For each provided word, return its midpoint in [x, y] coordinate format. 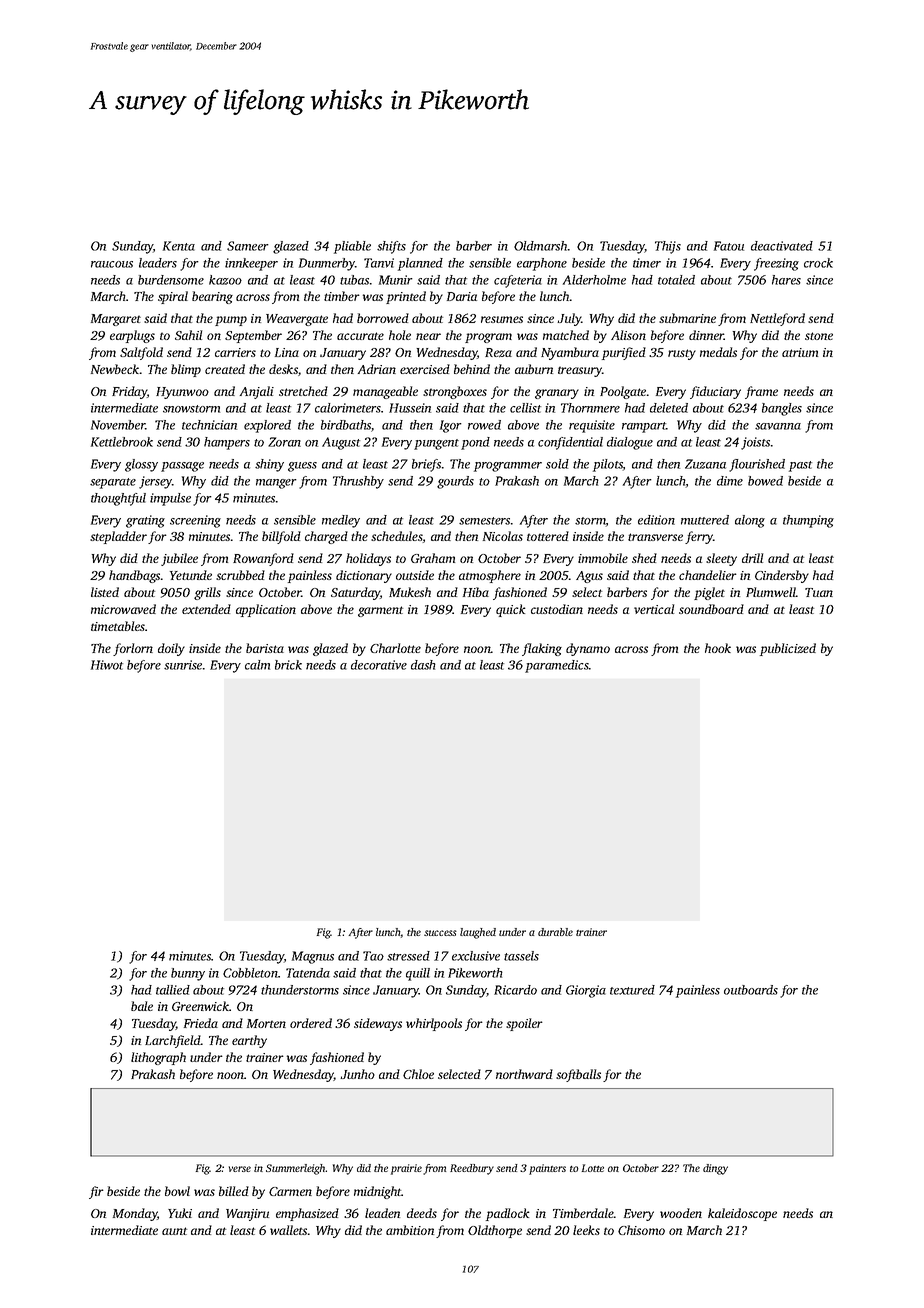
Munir [396, 280]
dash [423, 665]
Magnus [313, 957]
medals [718, 352]
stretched [303, 391]
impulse [170, 499]
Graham [433, 558]
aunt [174, 1231]
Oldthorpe [495, 1231]
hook [718, 648]
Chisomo [641, 1230]
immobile [603, 558]
